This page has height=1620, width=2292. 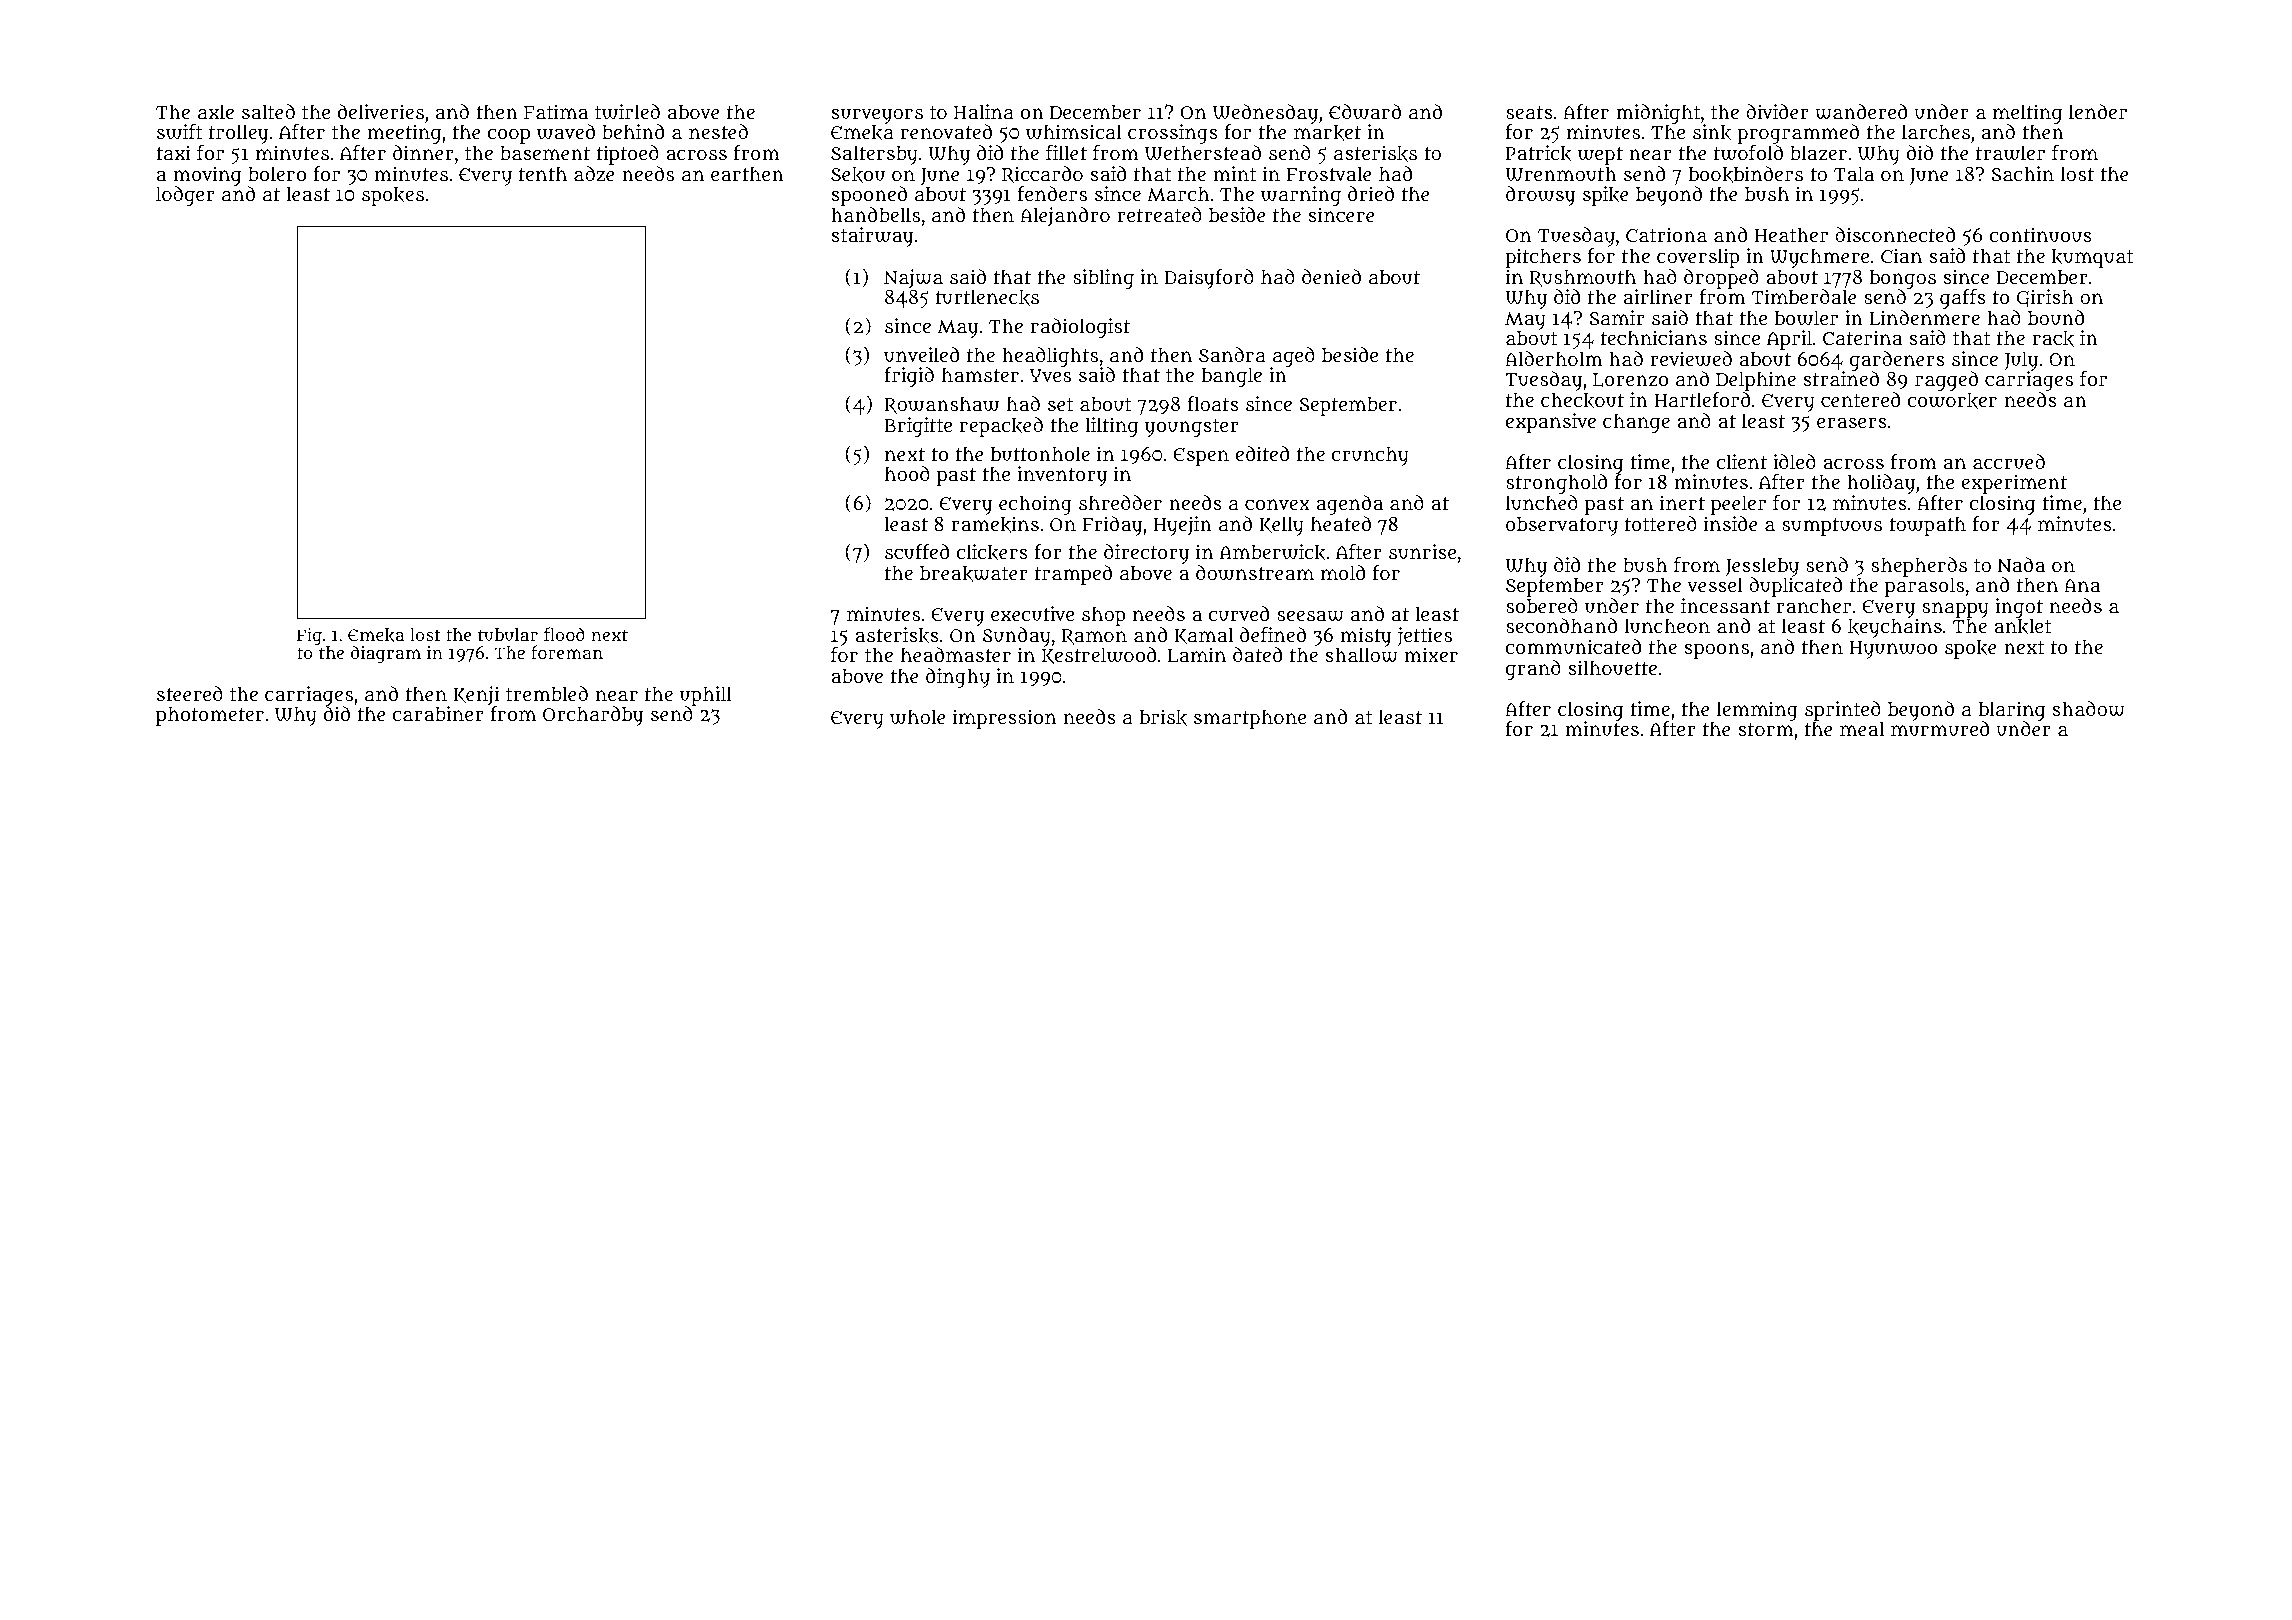 What do you see at coordinates (2093, 258) in the page?
I see `kumquat` at bounding box center [2093, 258].
